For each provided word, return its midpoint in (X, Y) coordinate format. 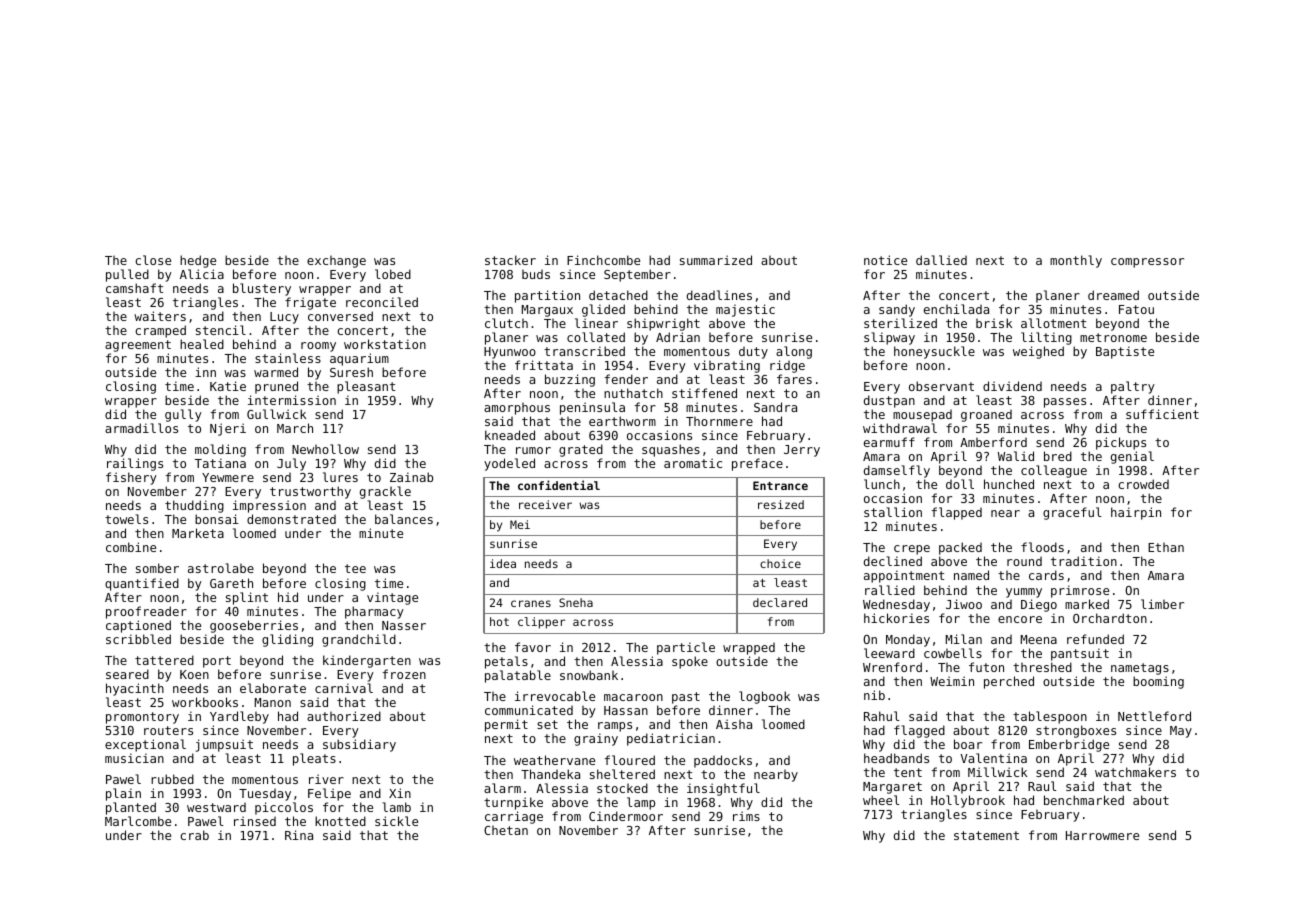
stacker (510, 260)
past (686, 698)
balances (404, 519)
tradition (1084, 561)
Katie (228, 386)
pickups (1121, 443)
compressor (1147, 263)
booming (1158, 682)
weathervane (554, 760)
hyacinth (135, 689)
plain (123, 794)
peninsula (592, 408)
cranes (531, 603)
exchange (336, 262)
